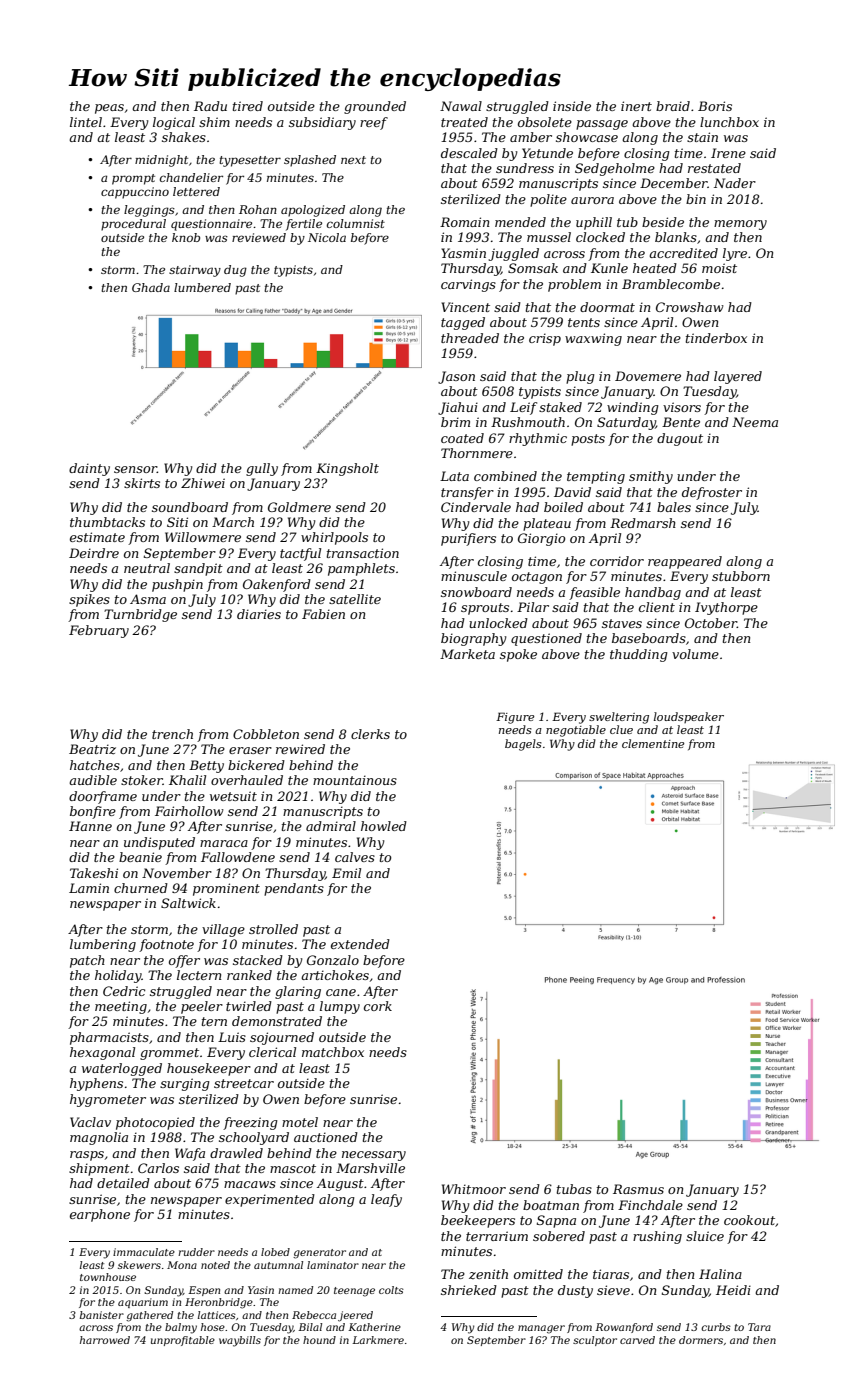 The image size is (849, 1400). I want to click on inside, so click(572, 106).
